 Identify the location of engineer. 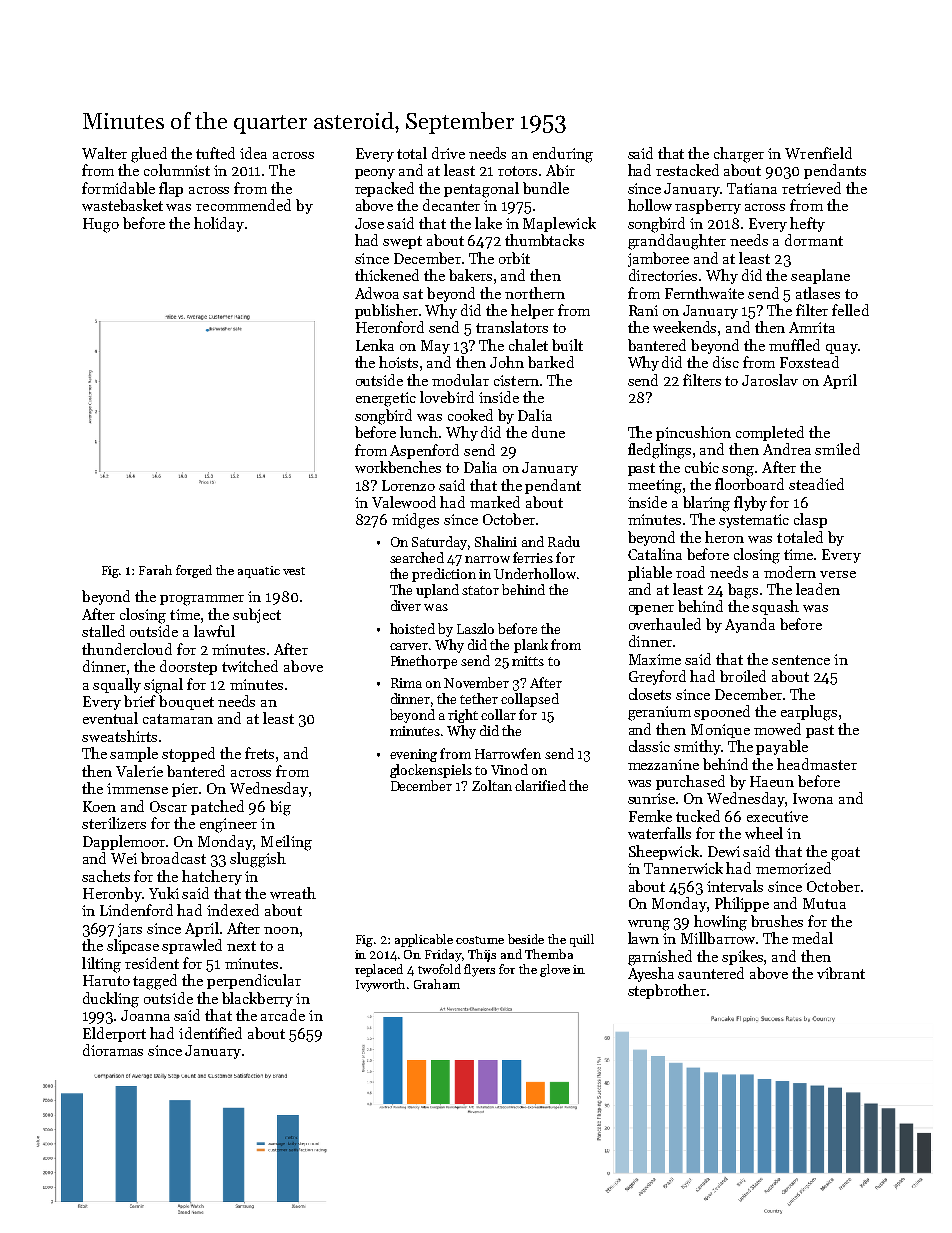
(228, 825).
